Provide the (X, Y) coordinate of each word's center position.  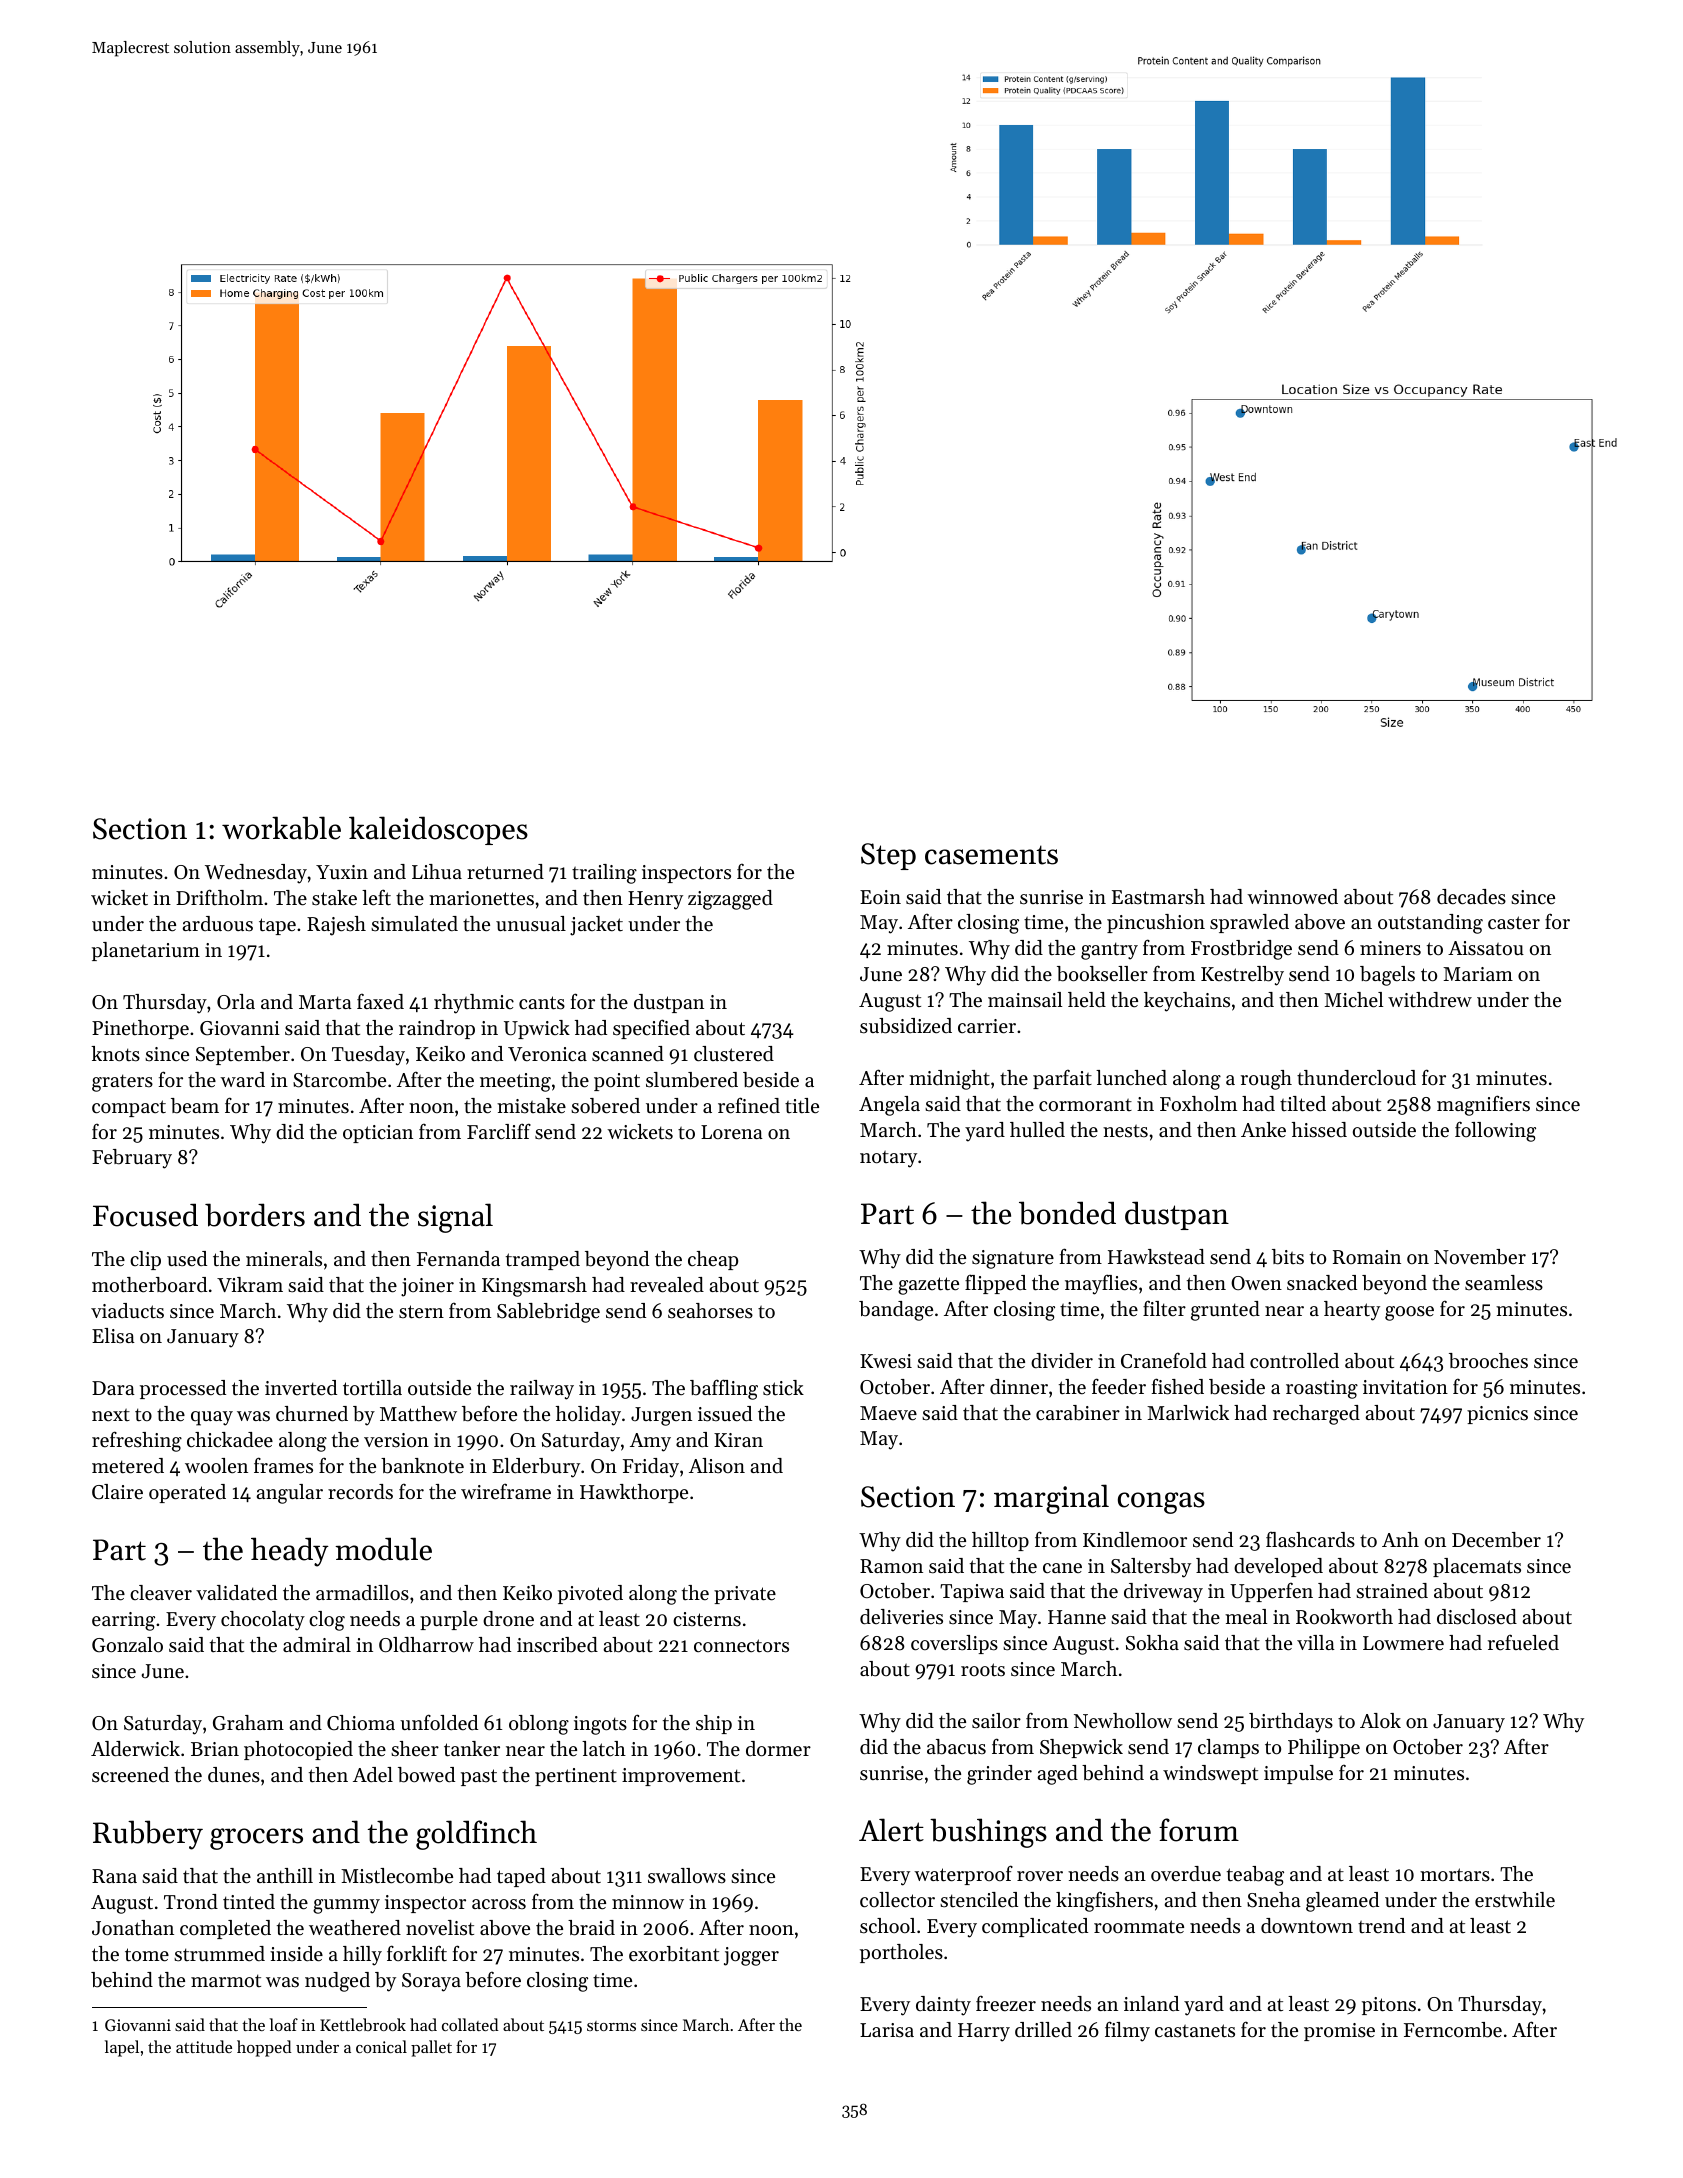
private (745, 1595)
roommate (1139, 1927)
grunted (1225, 1311)
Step (888, 856)
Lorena (732, 1132)
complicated (1035, 1927)
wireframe (506, 1491)
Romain (1367, 1257)
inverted (301, 1388)
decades (1471, 897)
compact (129, 1108)
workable (281, 828)
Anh (1400, 1539)
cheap (713, 1260)
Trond (191, 1901)
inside (296, 1954)
